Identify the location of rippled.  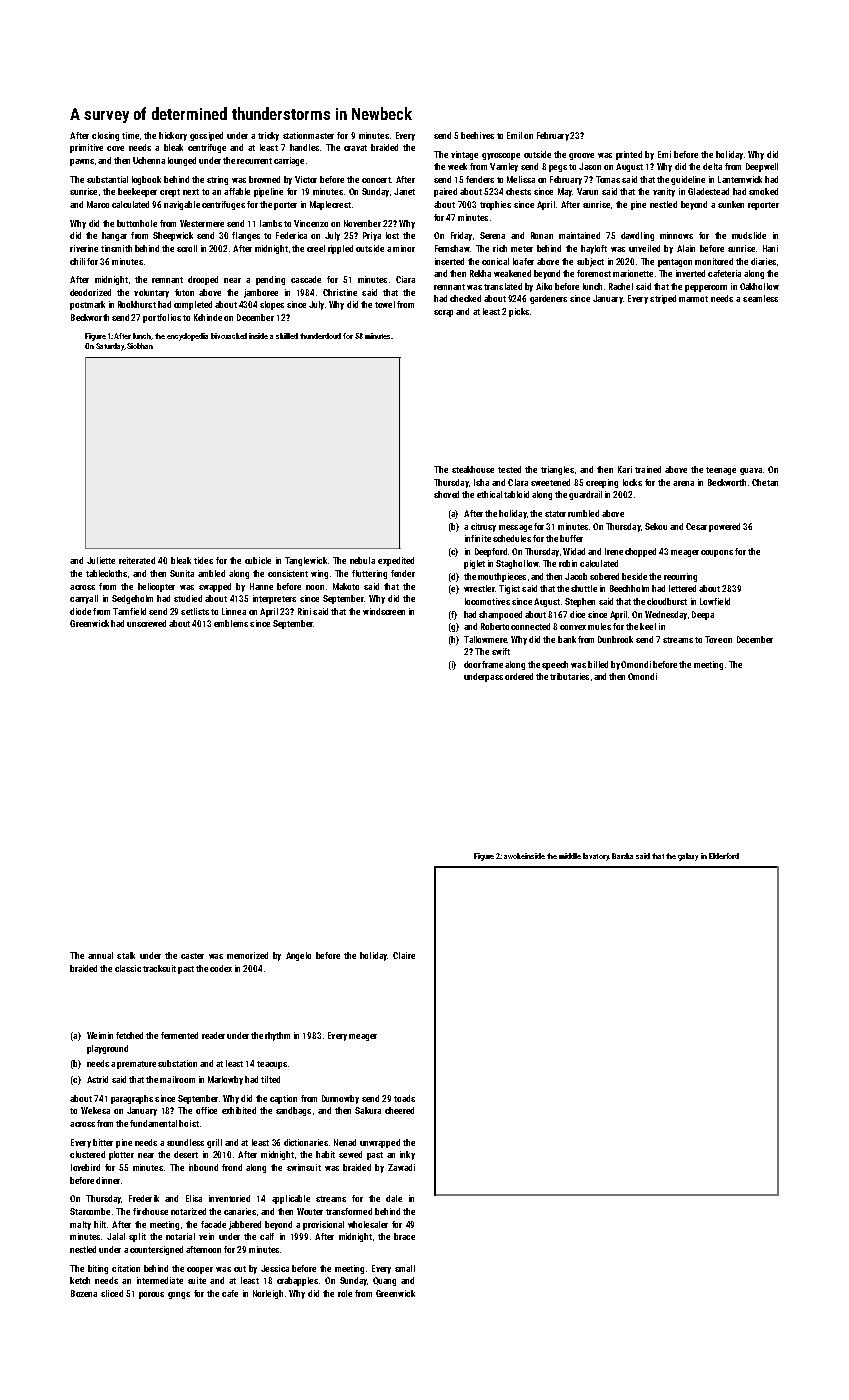
(340, 249).
